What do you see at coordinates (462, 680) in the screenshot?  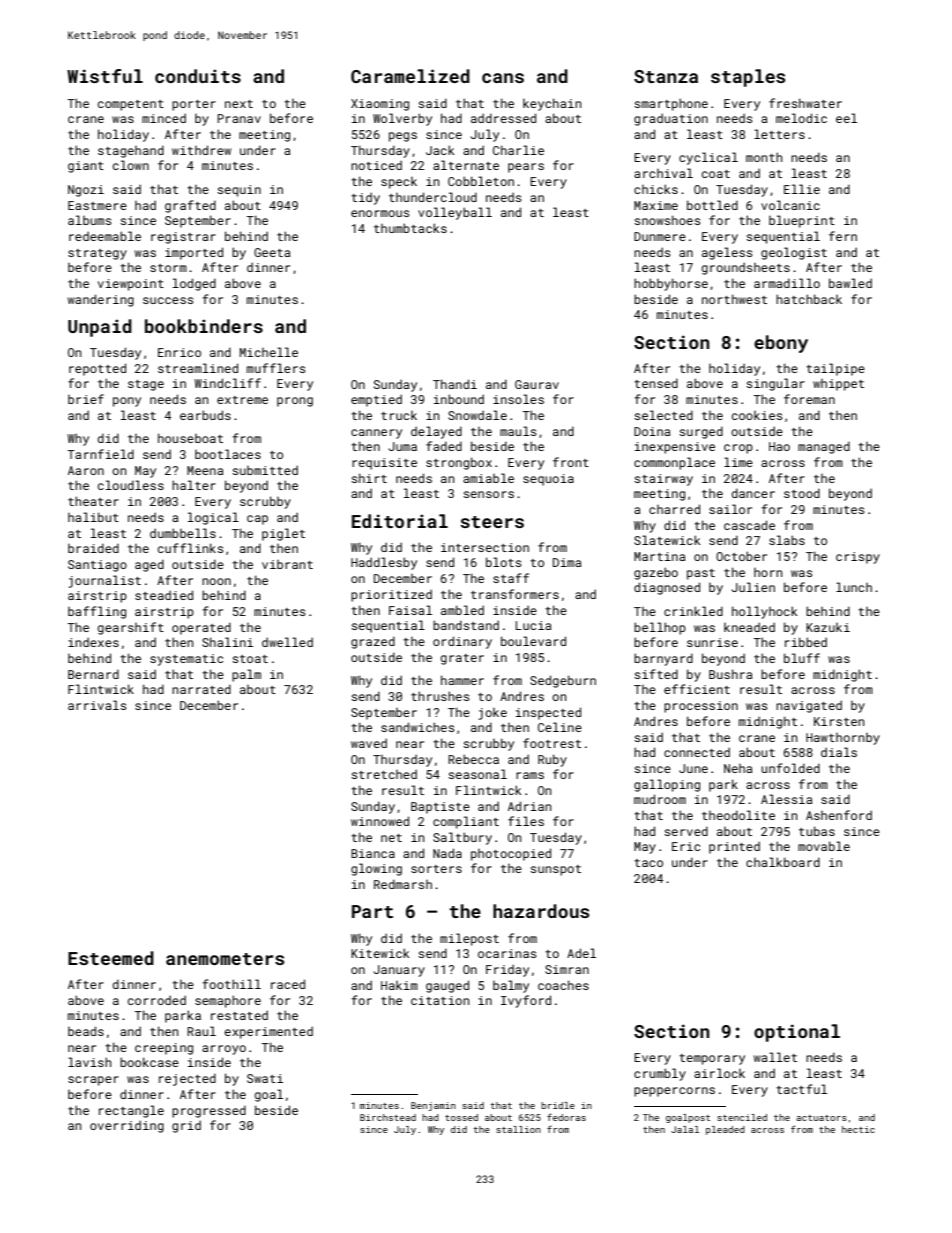 I see `hammer` at bounding box center [462, 680].
